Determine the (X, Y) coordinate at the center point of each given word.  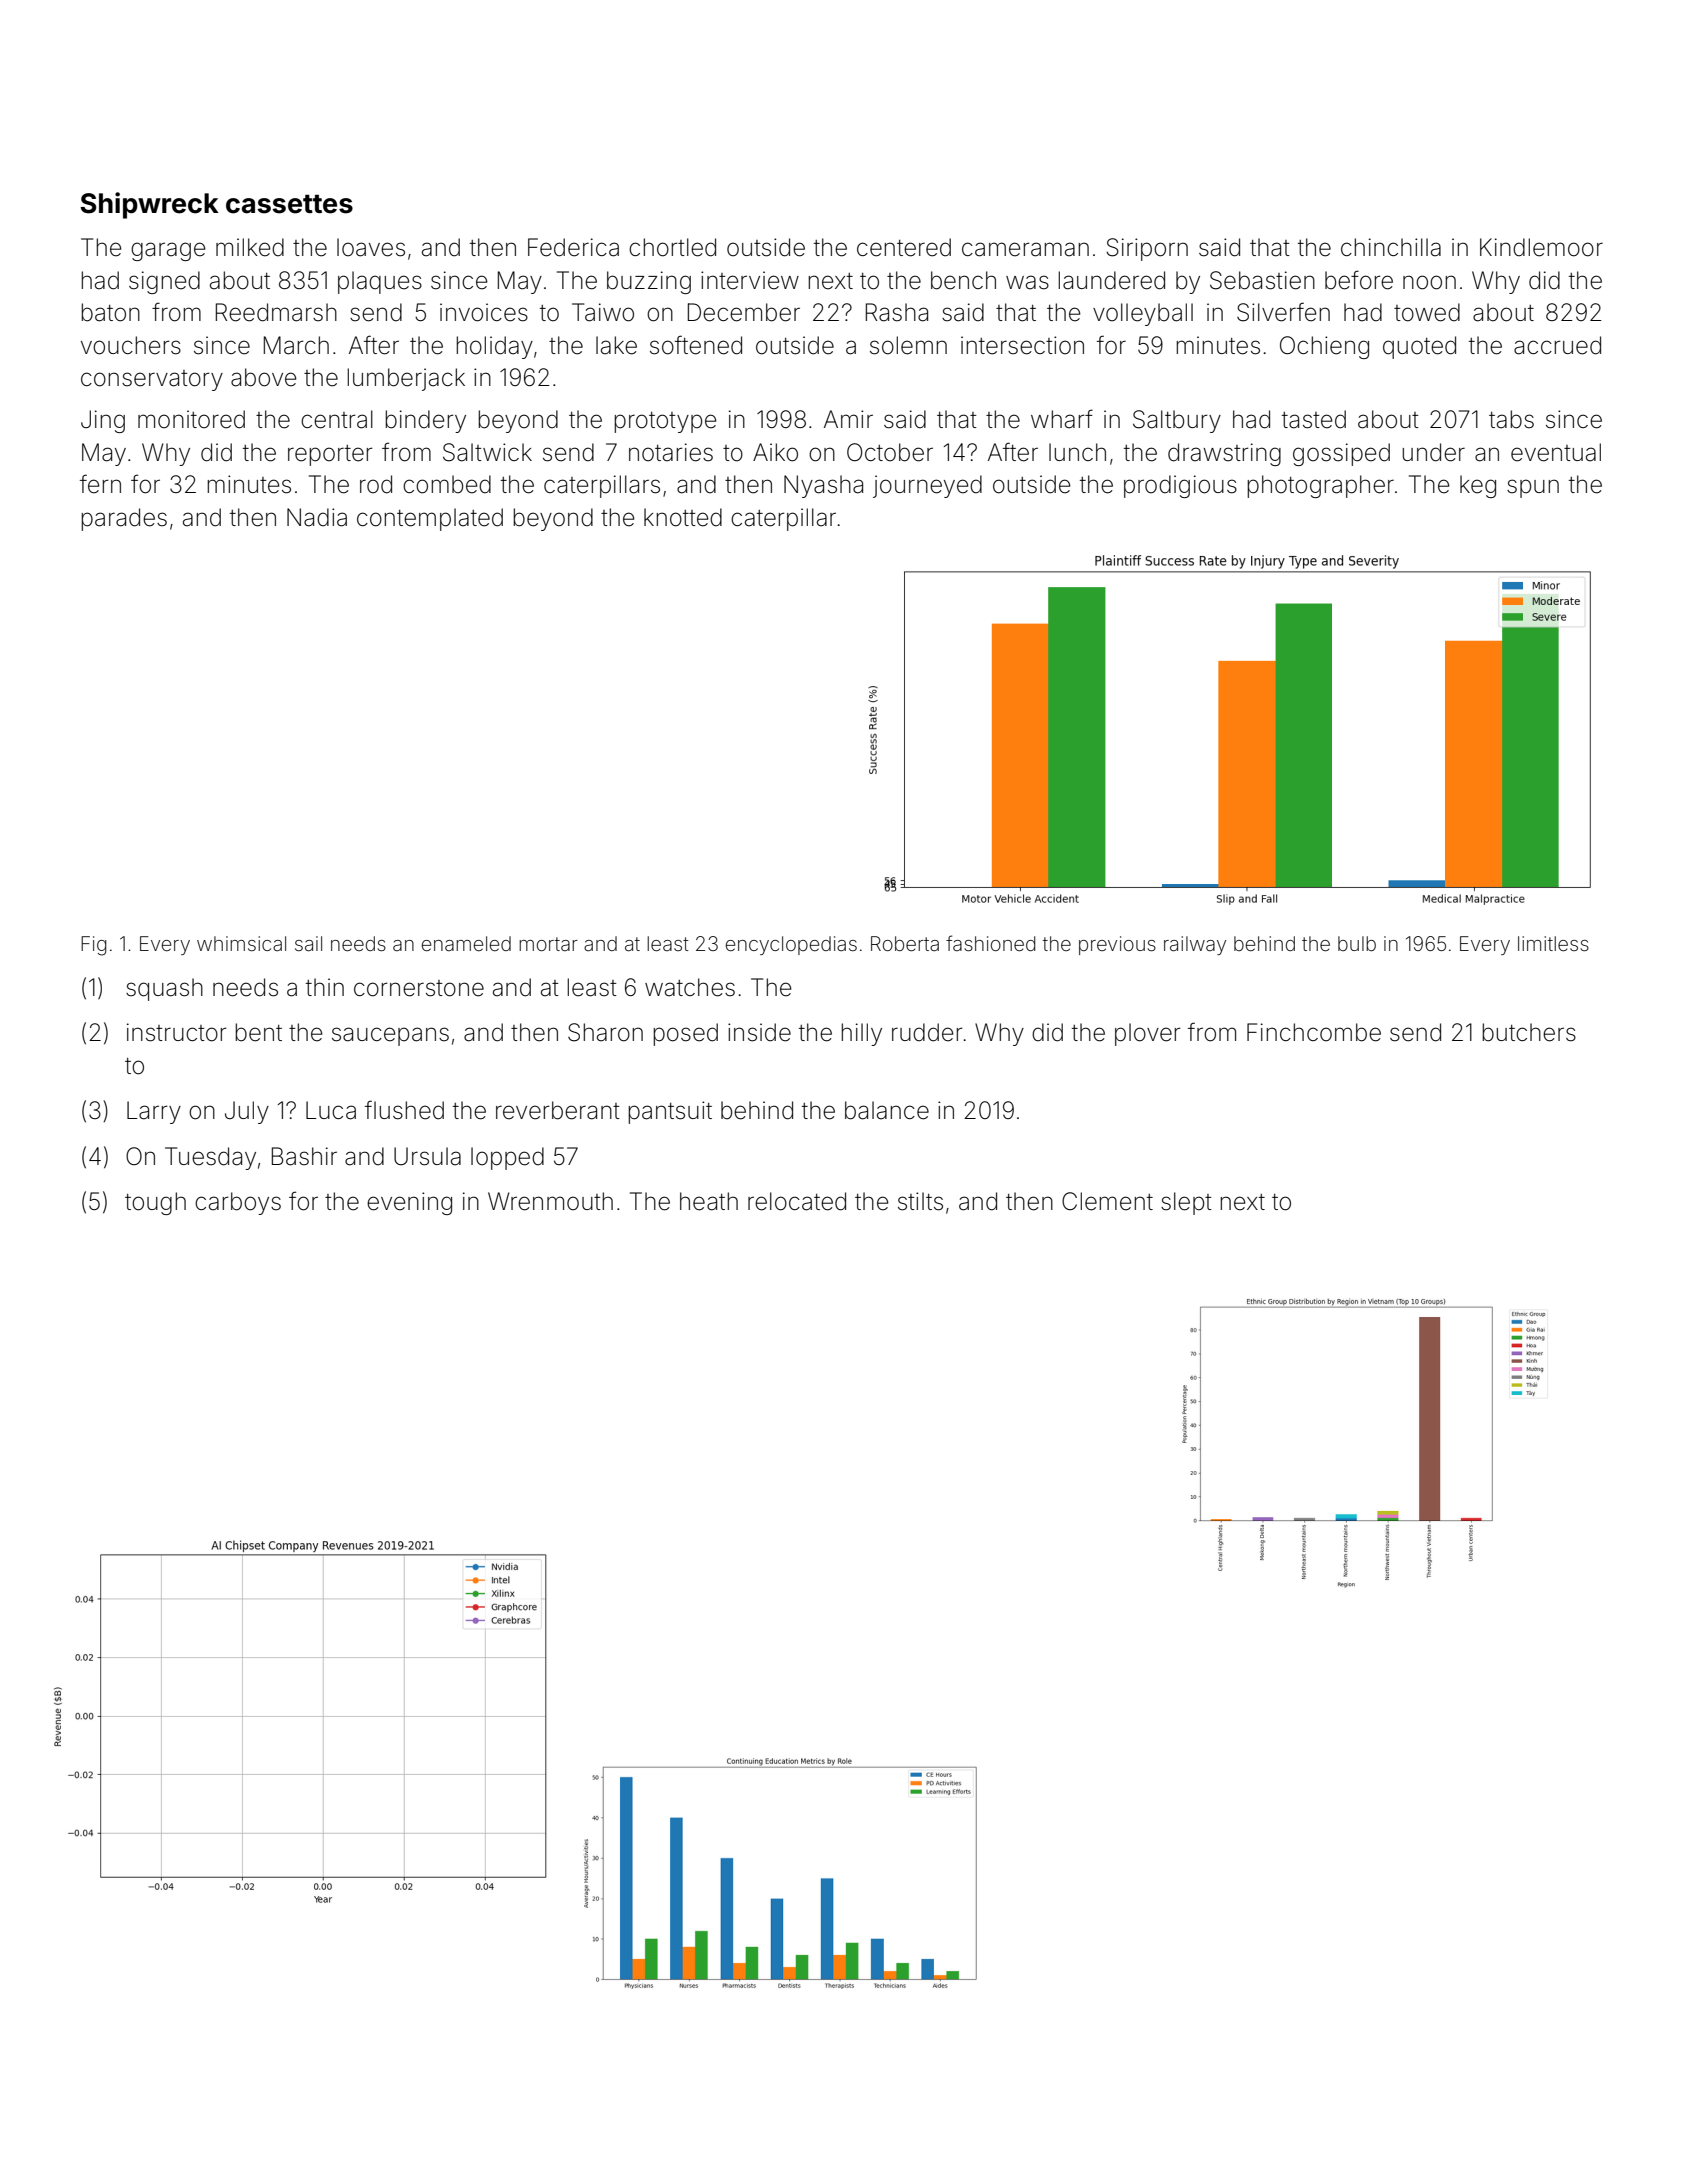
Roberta (905, 943)
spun (1533, 488)
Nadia (317, 517)
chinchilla (1391, 247)
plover (1148, 1034)
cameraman (1025, 249)
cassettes (289, 204)
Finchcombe (1314, 1032)
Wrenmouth (550, 1201)
